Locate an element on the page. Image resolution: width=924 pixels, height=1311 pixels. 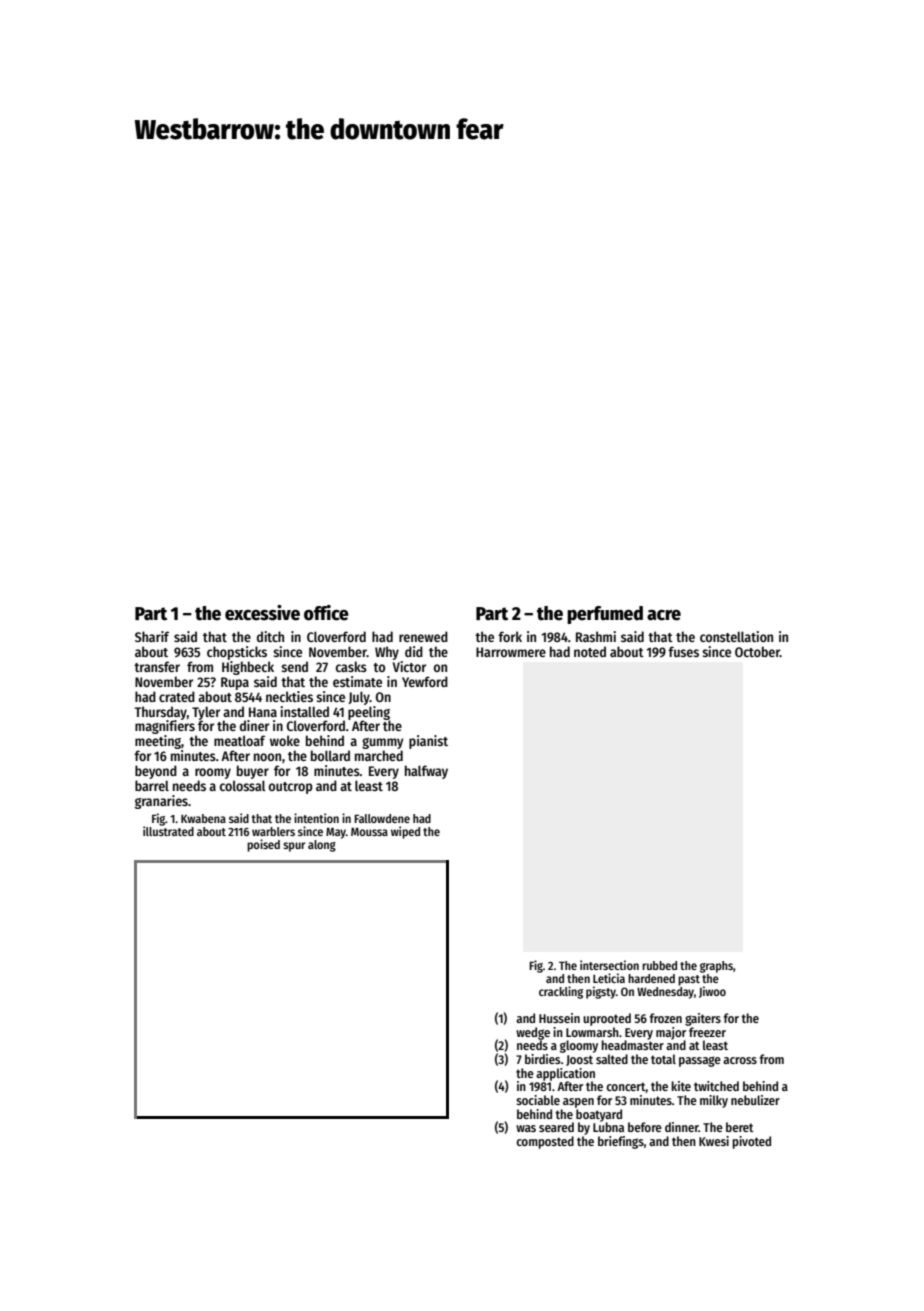
was is located at coordinates (526, 1128).
